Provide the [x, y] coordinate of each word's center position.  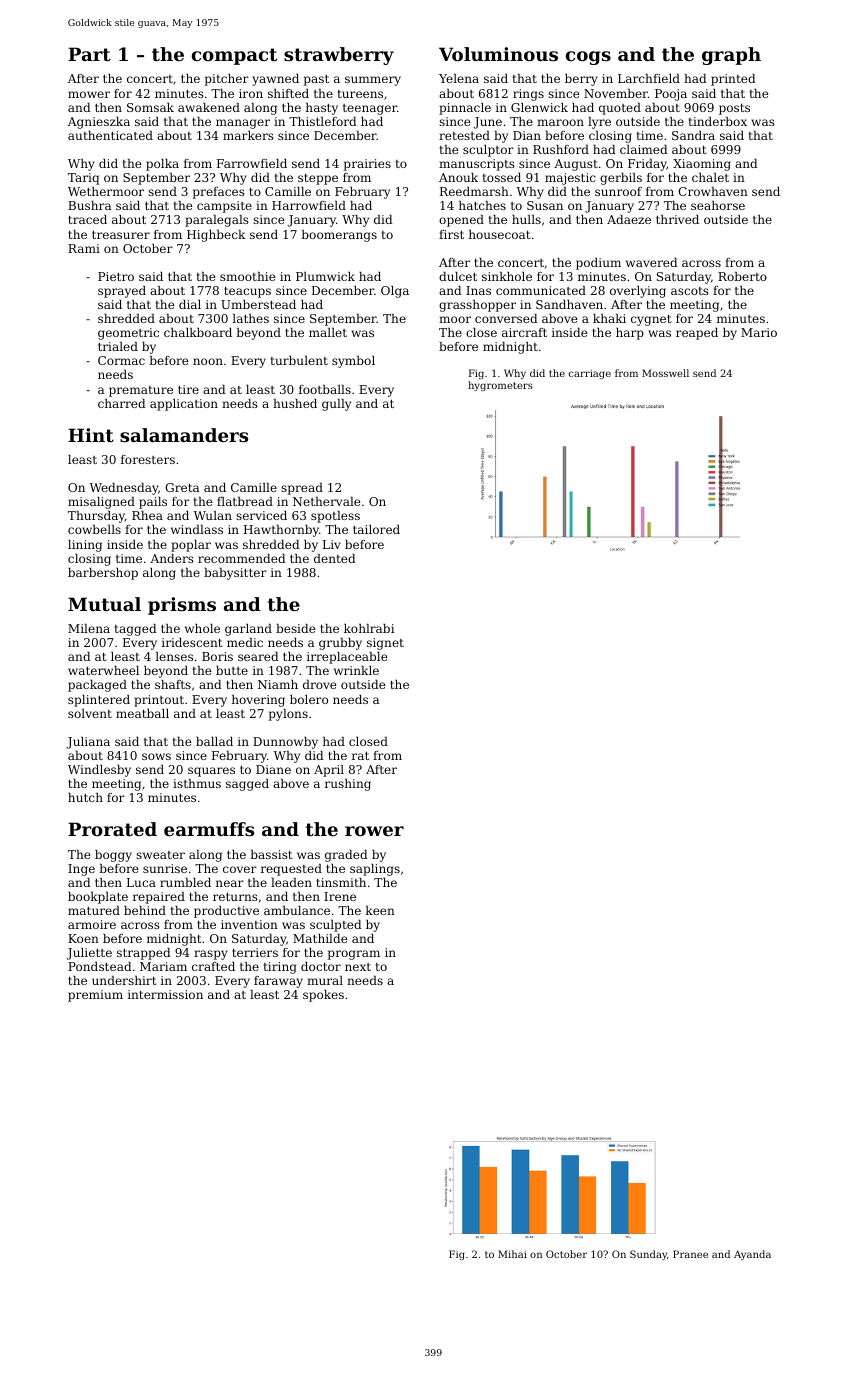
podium [598, 264]
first [451, 234]
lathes [250, 318]
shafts [173, 684]
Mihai [512, 1254]
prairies [367, 165]
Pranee [690, 1254]
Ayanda [752, 1255]
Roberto [742, 276]
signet [385, 644]
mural [325, 980]
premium [95, 996]
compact [234, 56]
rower [374, 831]
